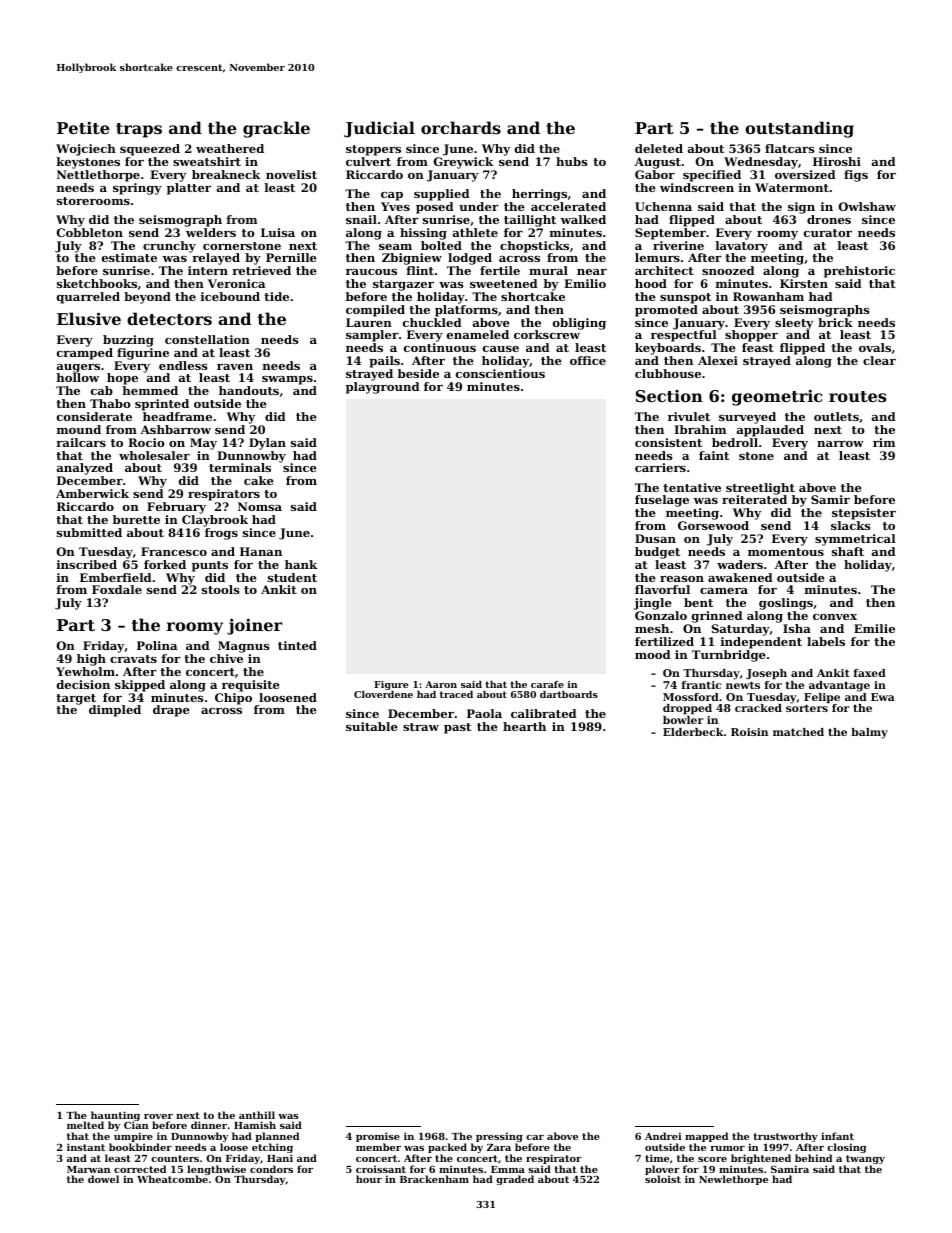  I want to click on chuckled, so click(432, 322).
